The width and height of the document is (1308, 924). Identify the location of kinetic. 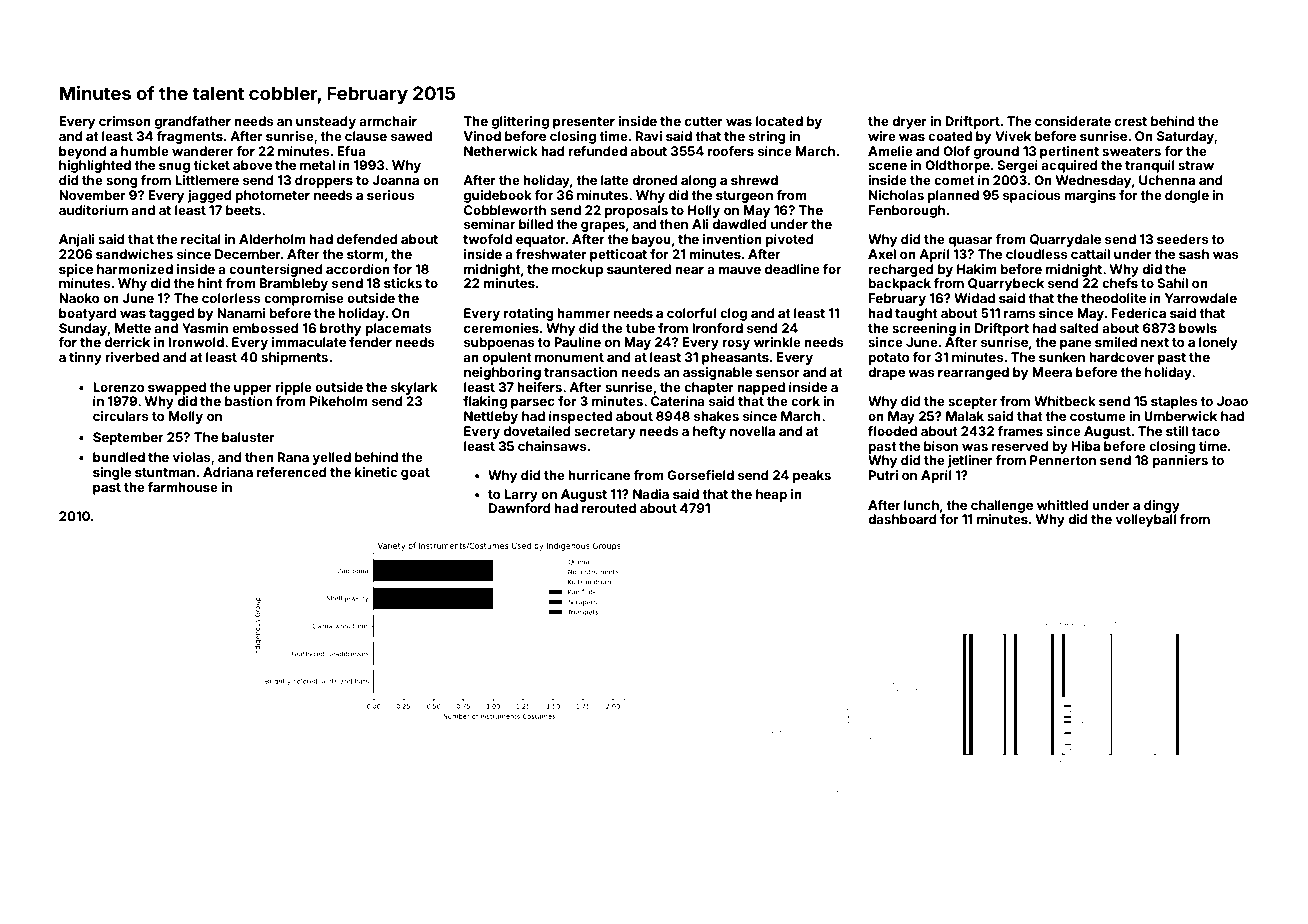
(376, 472).
